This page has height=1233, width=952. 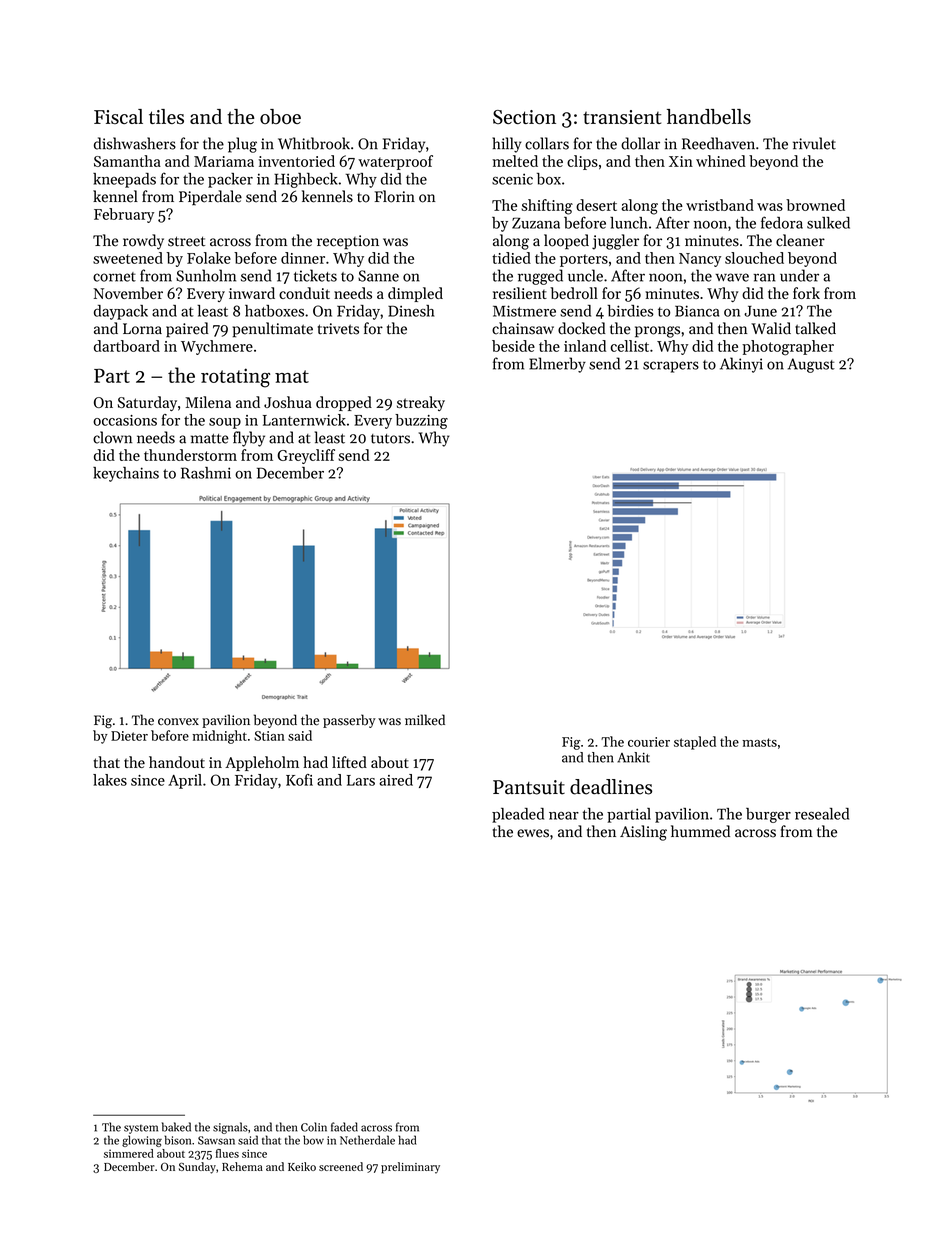 What do you see at coordinates (129, 1153) in the page?
I see `simmered` at bounding box center [129, 1153].
